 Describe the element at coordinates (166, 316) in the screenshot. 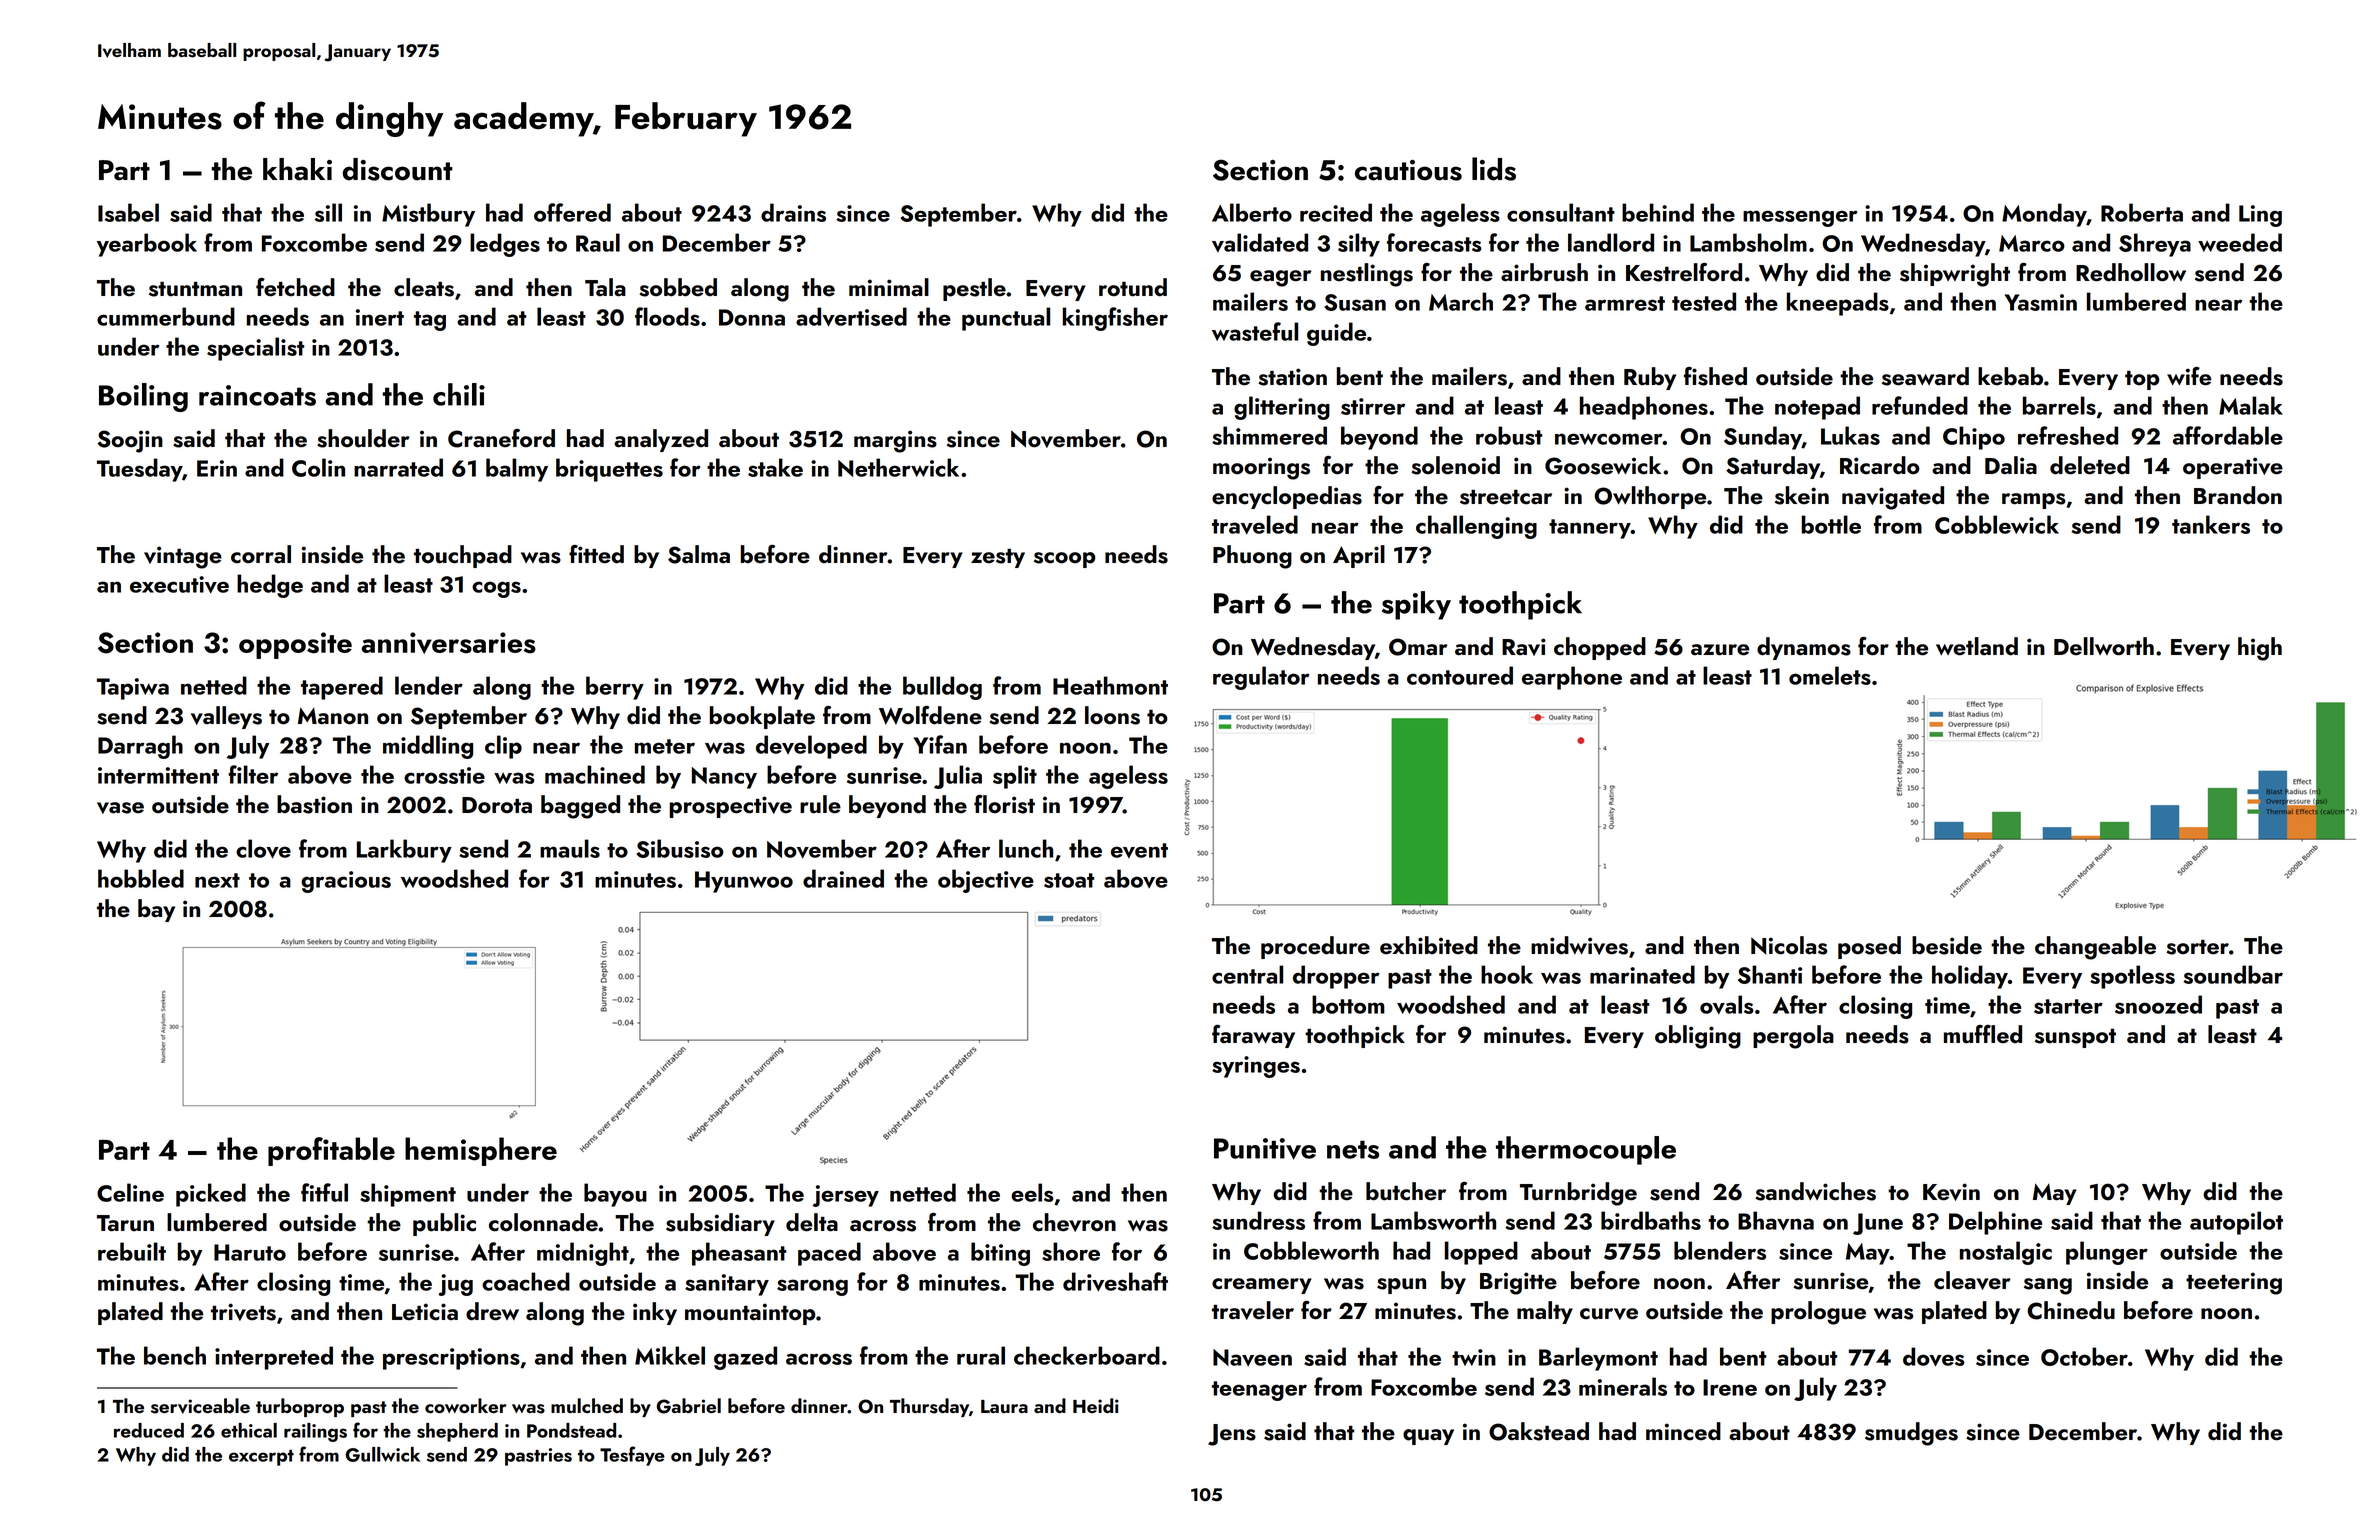

I see `cummerbund` at that location.
